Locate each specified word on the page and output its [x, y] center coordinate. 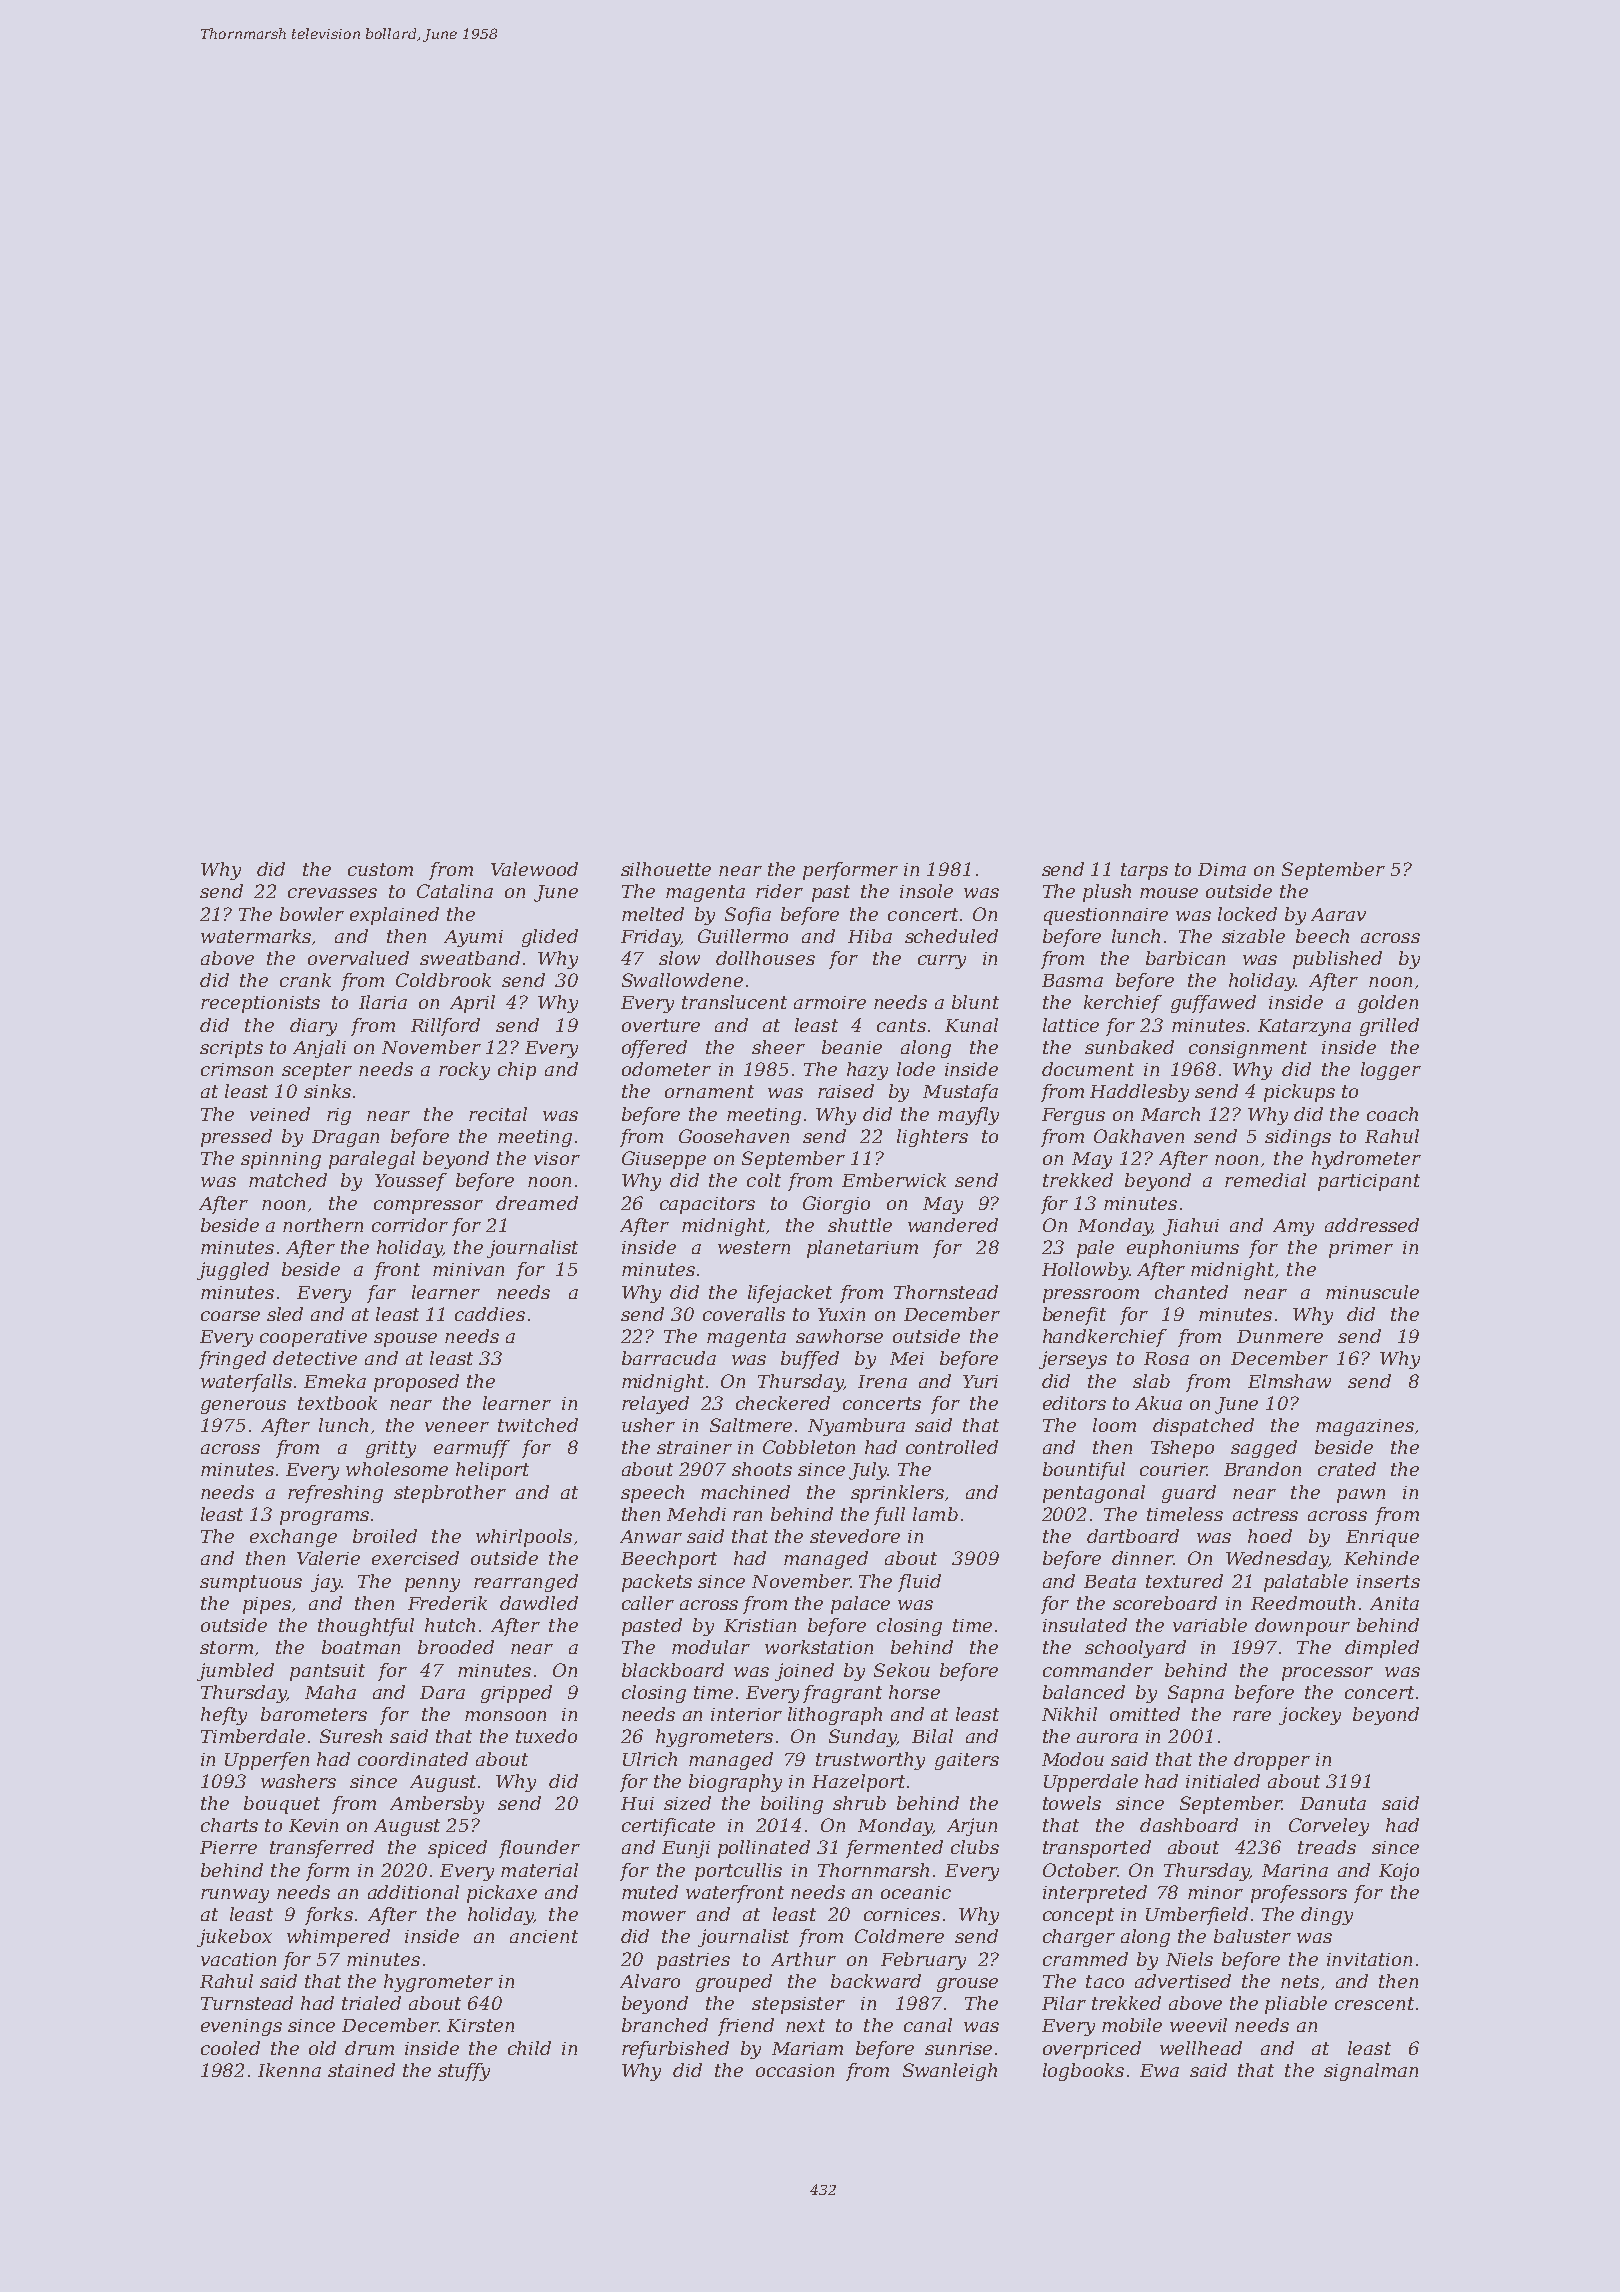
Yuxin [841, 1314]
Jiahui [1191, 1227]
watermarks [256, 936]
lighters [932, 1138]
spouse [405, 1340]
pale [1095, 1249]
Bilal [932, 1736]
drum [369, 2048]
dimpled [1382, 1649]
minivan [468, 1269]
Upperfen [267, 1761]
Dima [1222, 869]
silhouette [666, 869]
